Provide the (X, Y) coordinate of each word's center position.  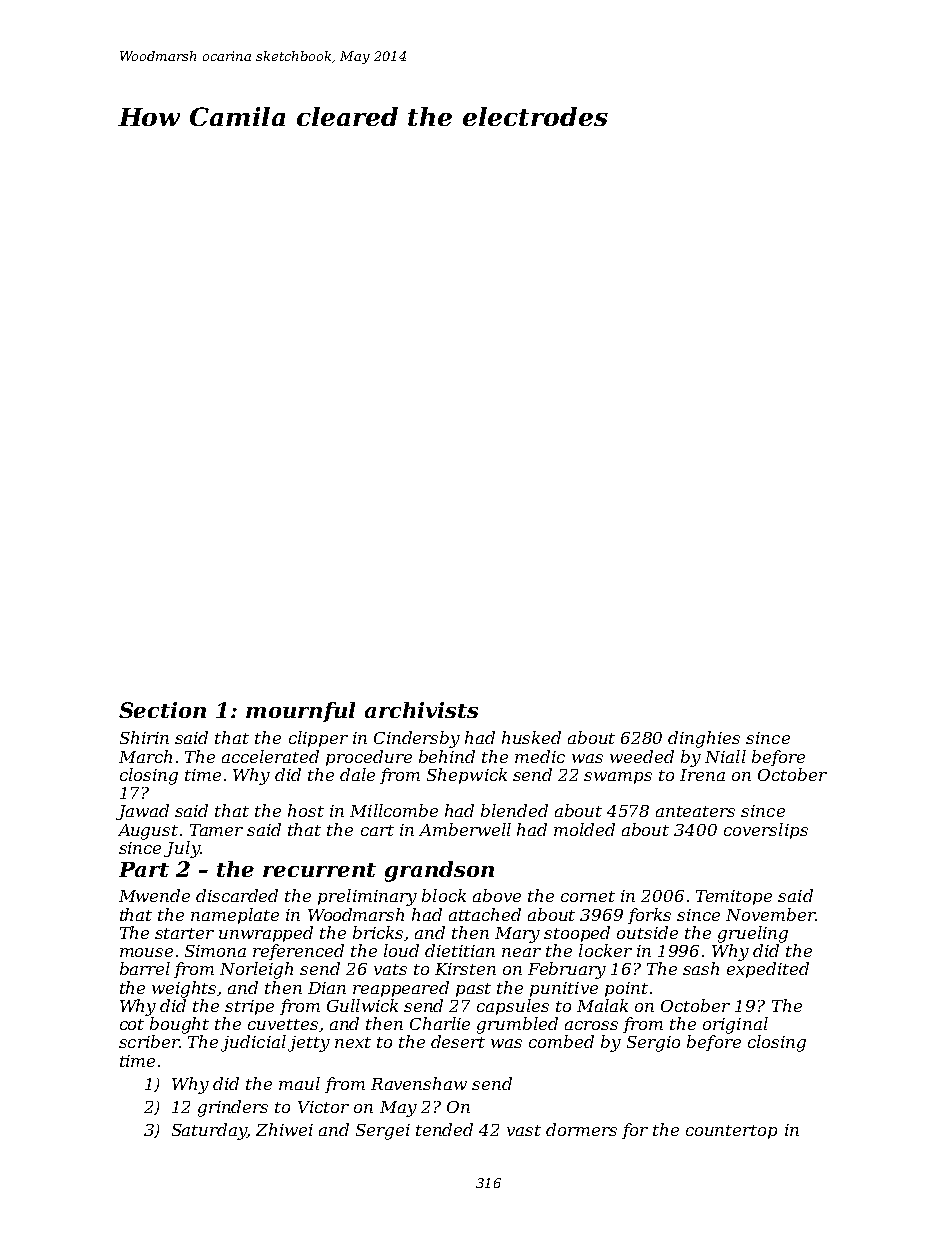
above (497, 895)
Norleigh (256, 970)
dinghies (704, 739)
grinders (233, 1108)
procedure (369, 758)
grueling (753, 934)
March (145, 756)
